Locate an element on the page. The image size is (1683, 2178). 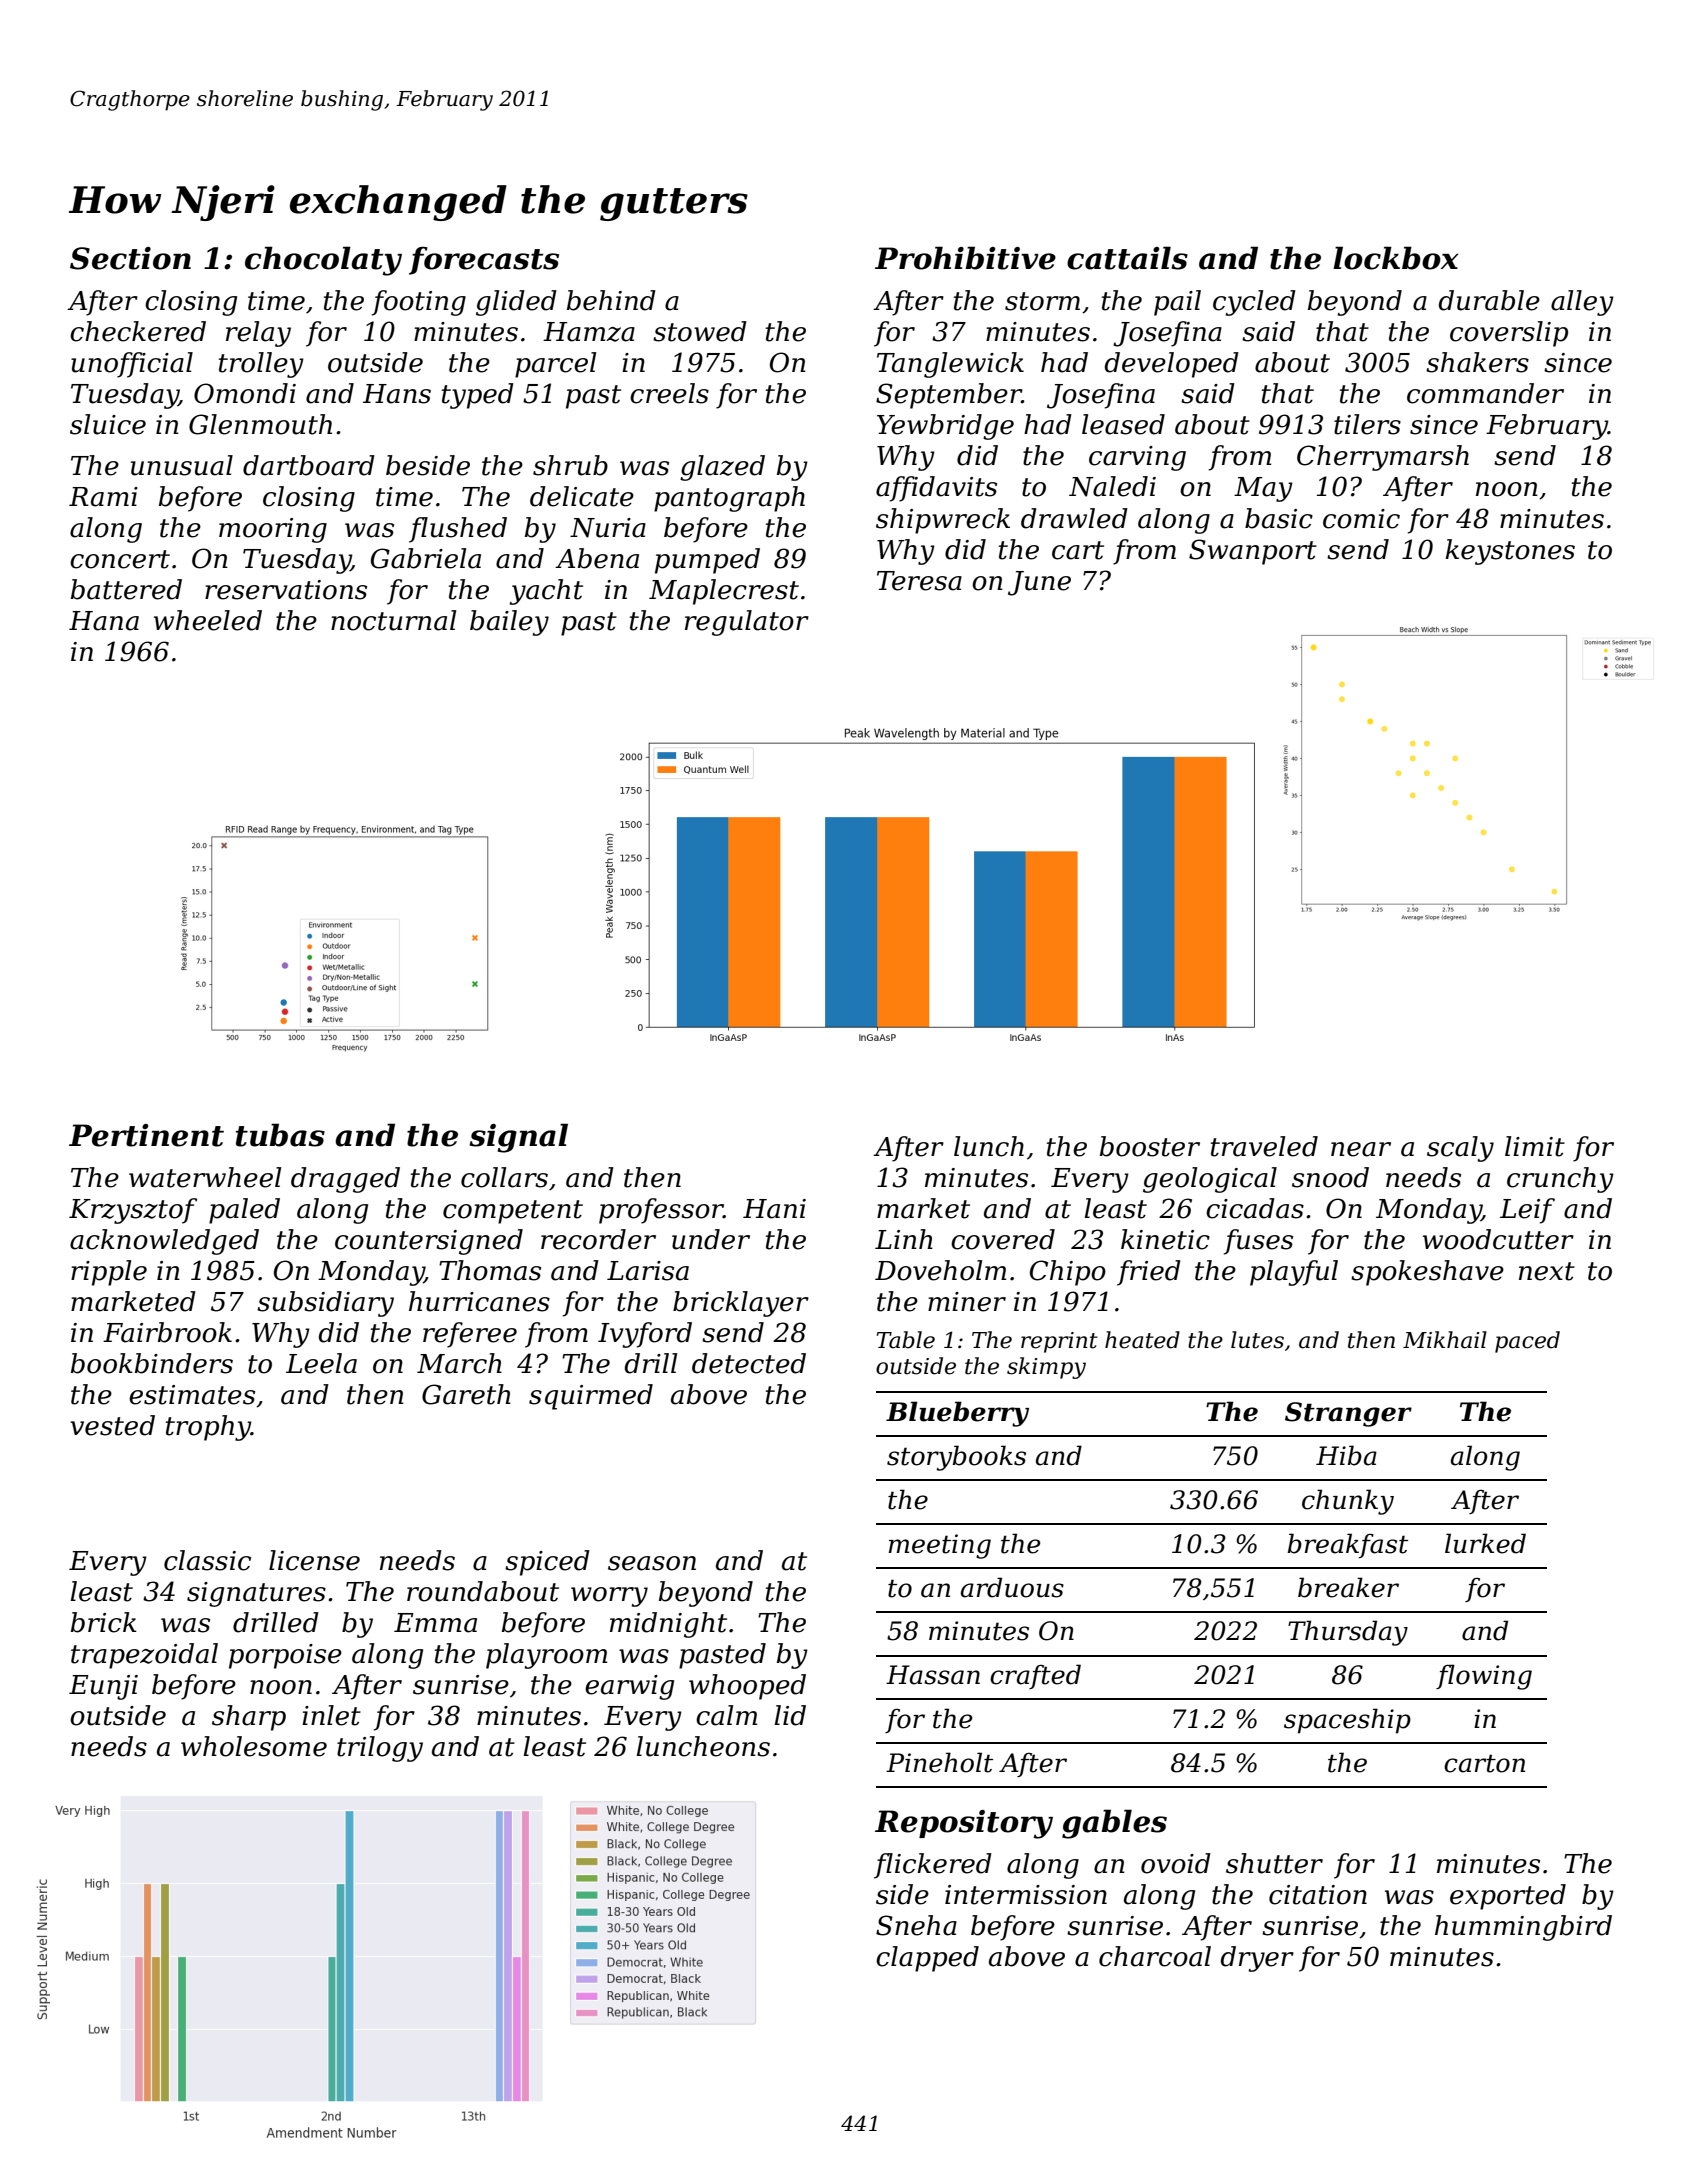
crafted is located at coordinates (1035, 1676).
